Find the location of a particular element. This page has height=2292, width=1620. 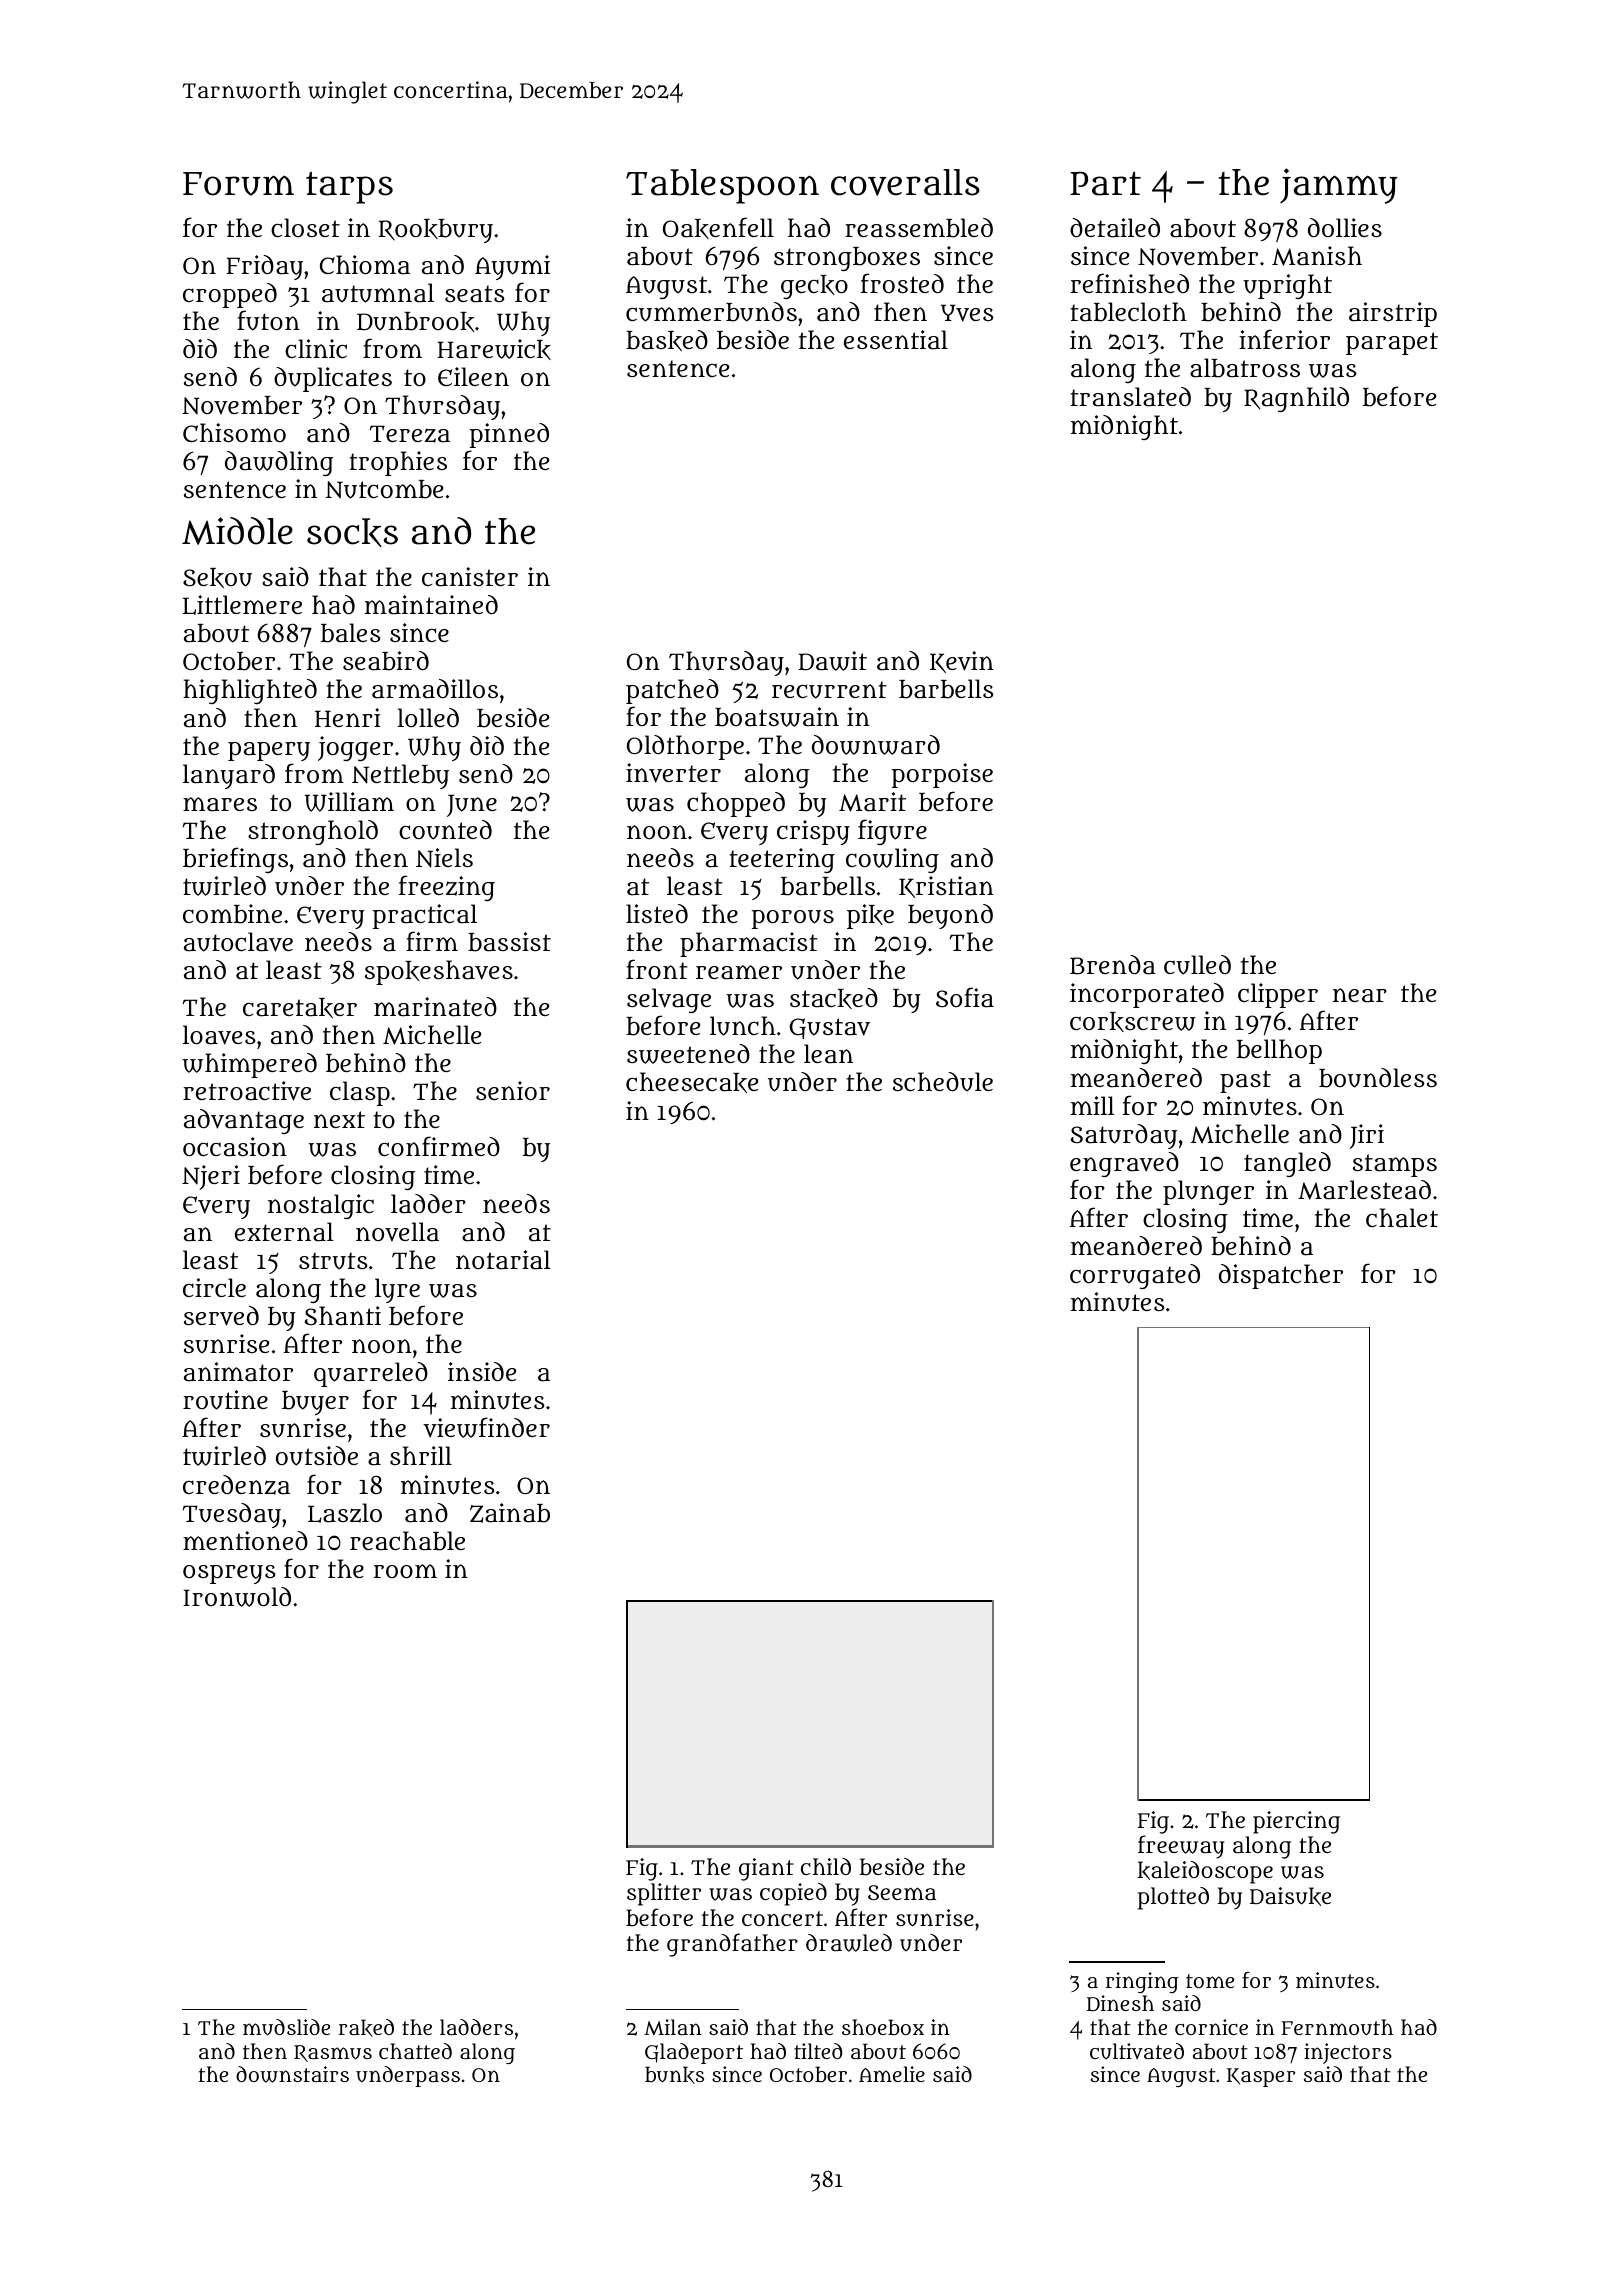

past is located at coordinates (1245, 1081).
